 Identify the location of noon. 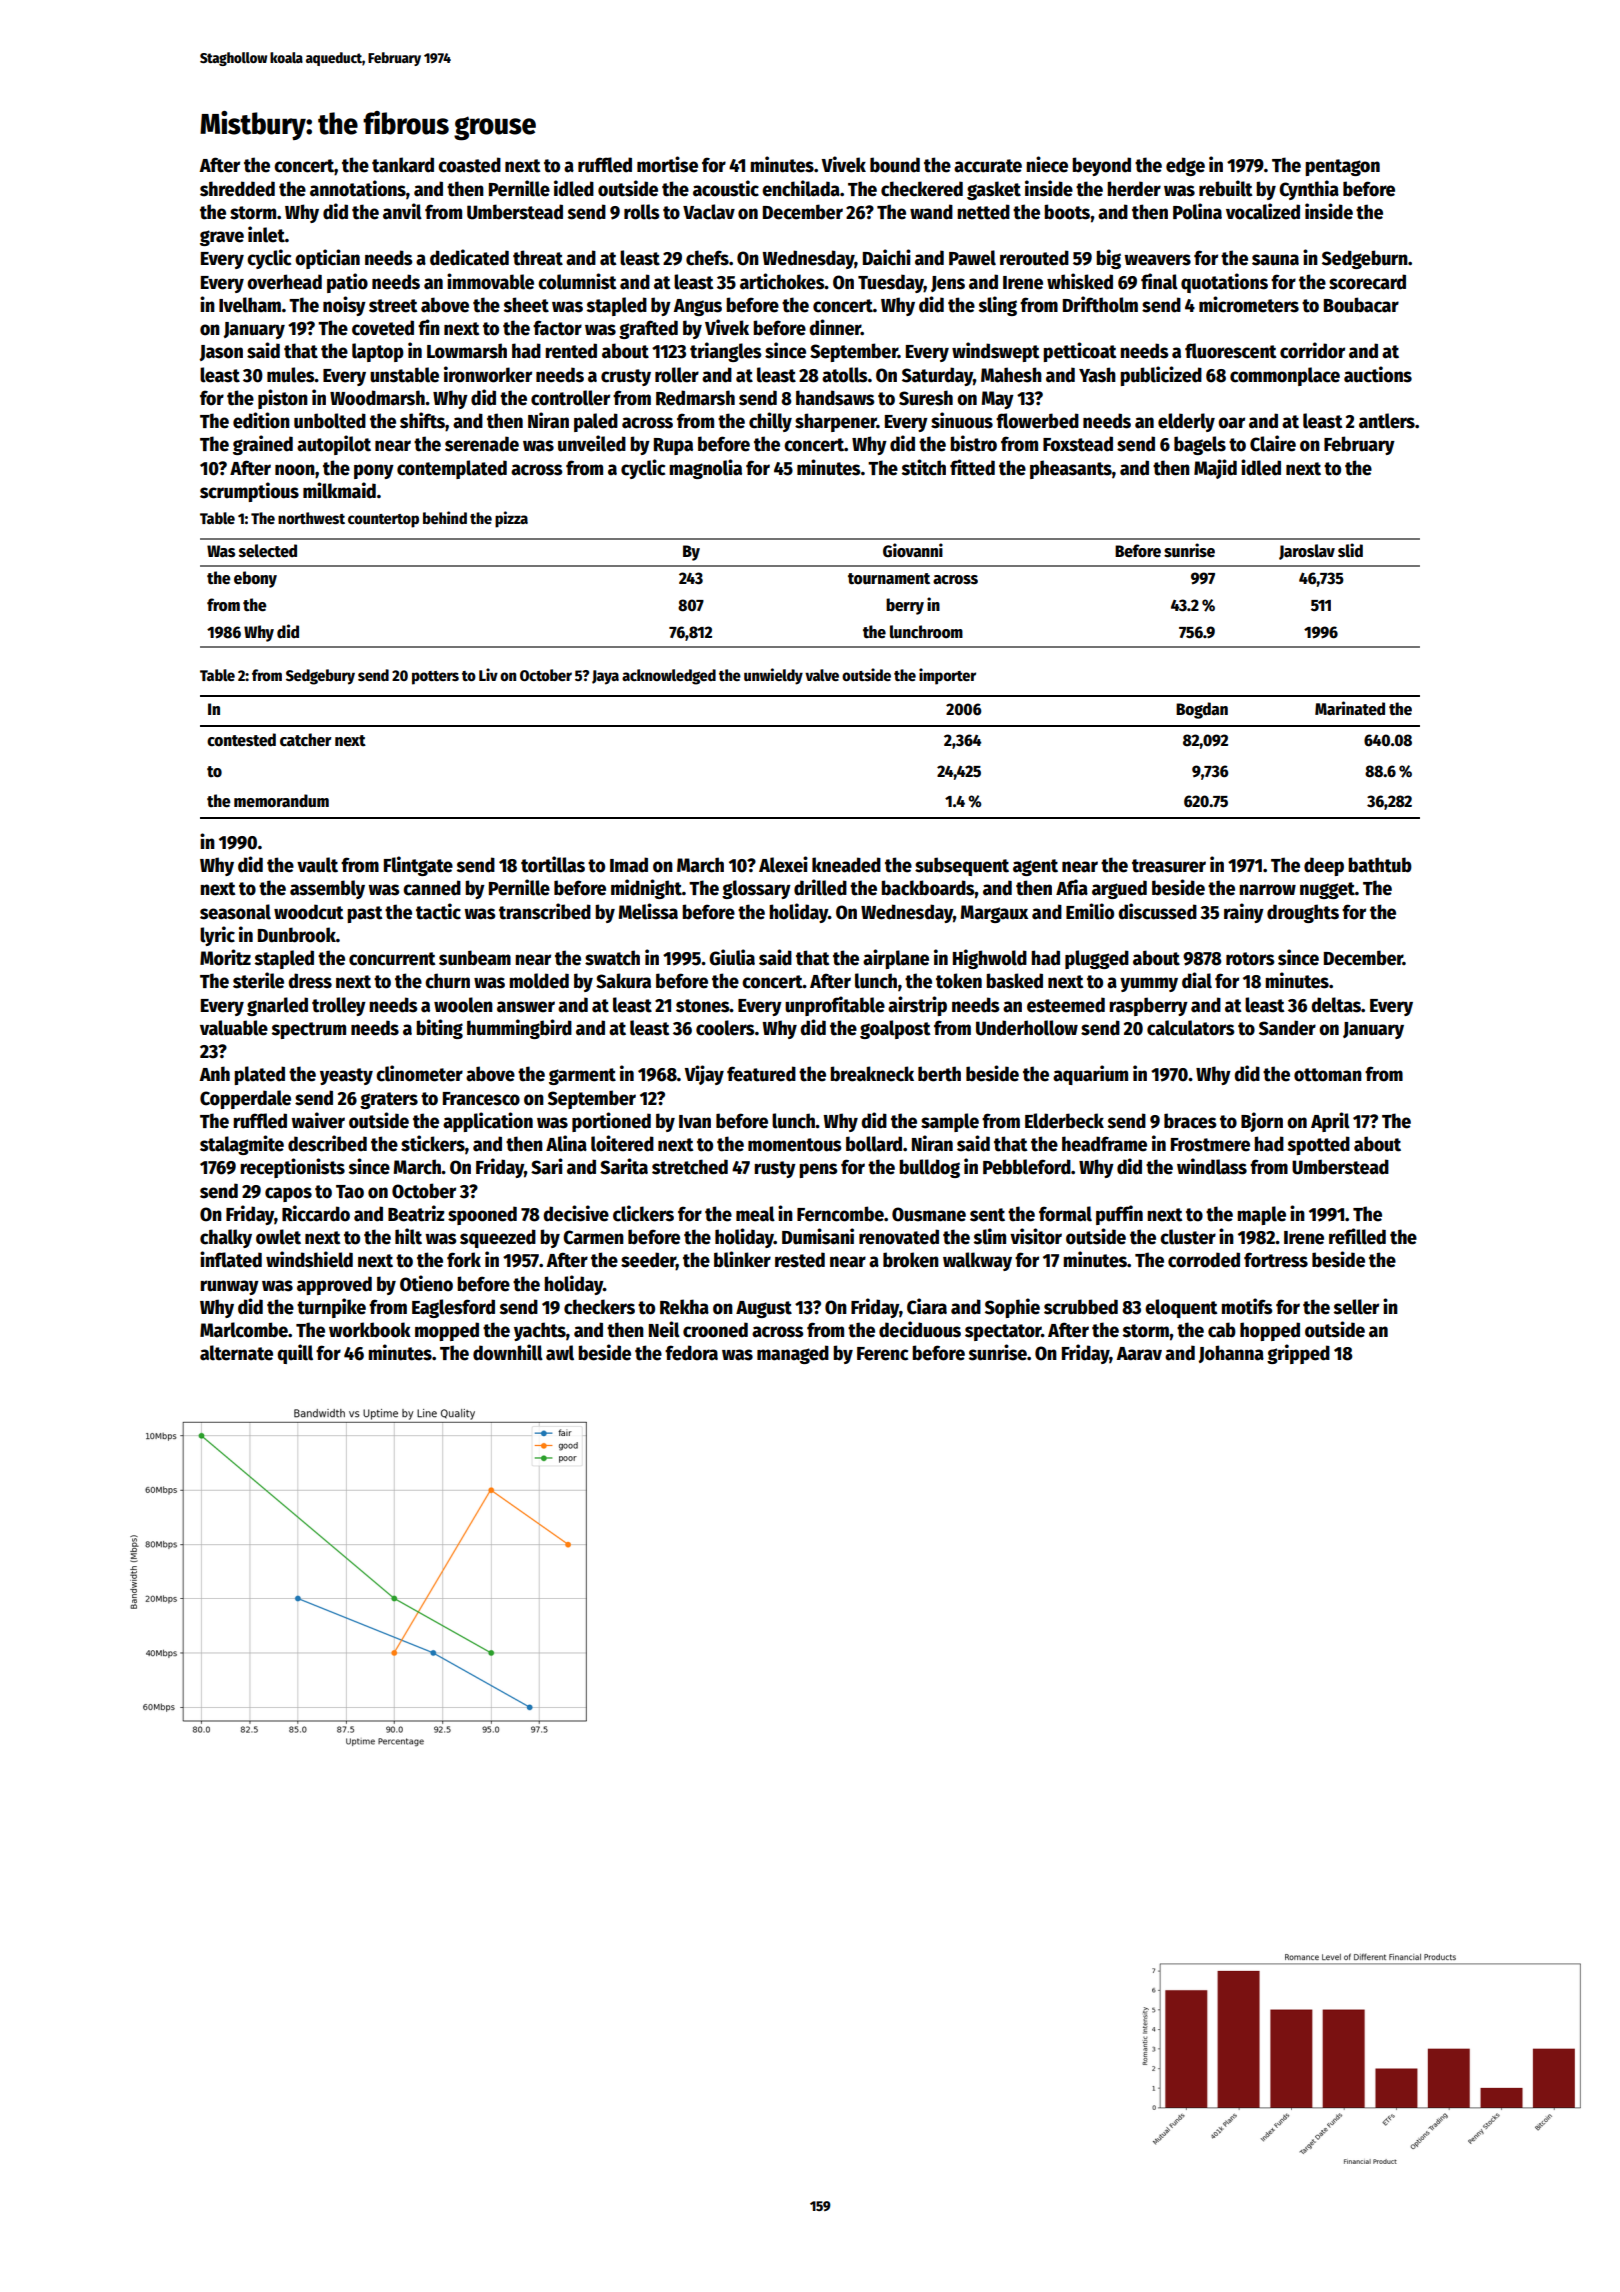
(295, 470).
